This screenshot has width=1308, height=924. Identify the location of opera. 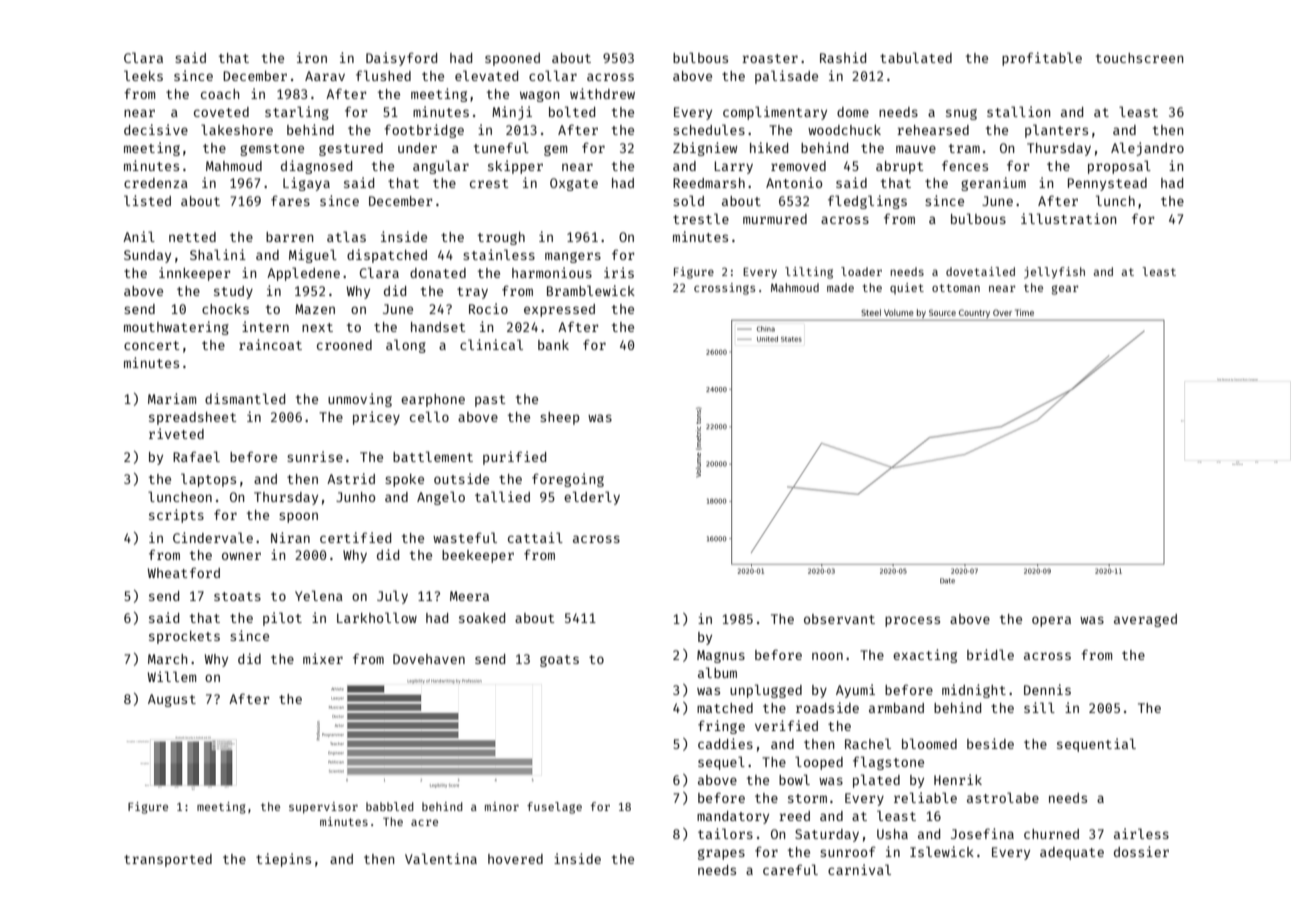
(1051, 621).
